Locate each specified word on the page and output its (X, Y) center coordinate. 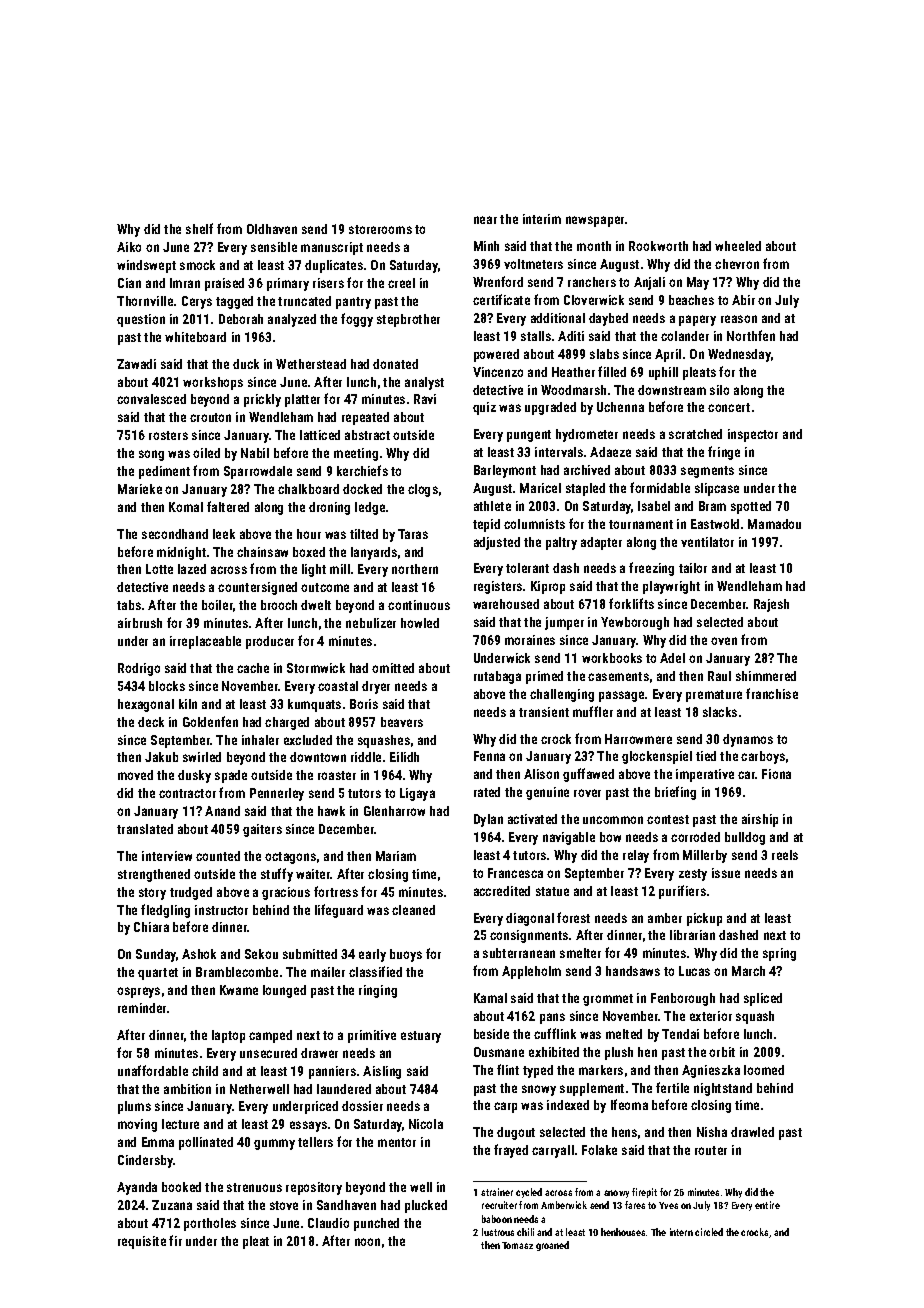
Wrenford (498, 281)
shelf (199, 228)
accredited (502, 891)
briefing (675, 793)
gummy (274, 1144)
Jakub (161, 757)
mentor (397, 1142)
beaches (691, 300)
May (698, 283)
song (151, 455)
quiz (484, 408)
